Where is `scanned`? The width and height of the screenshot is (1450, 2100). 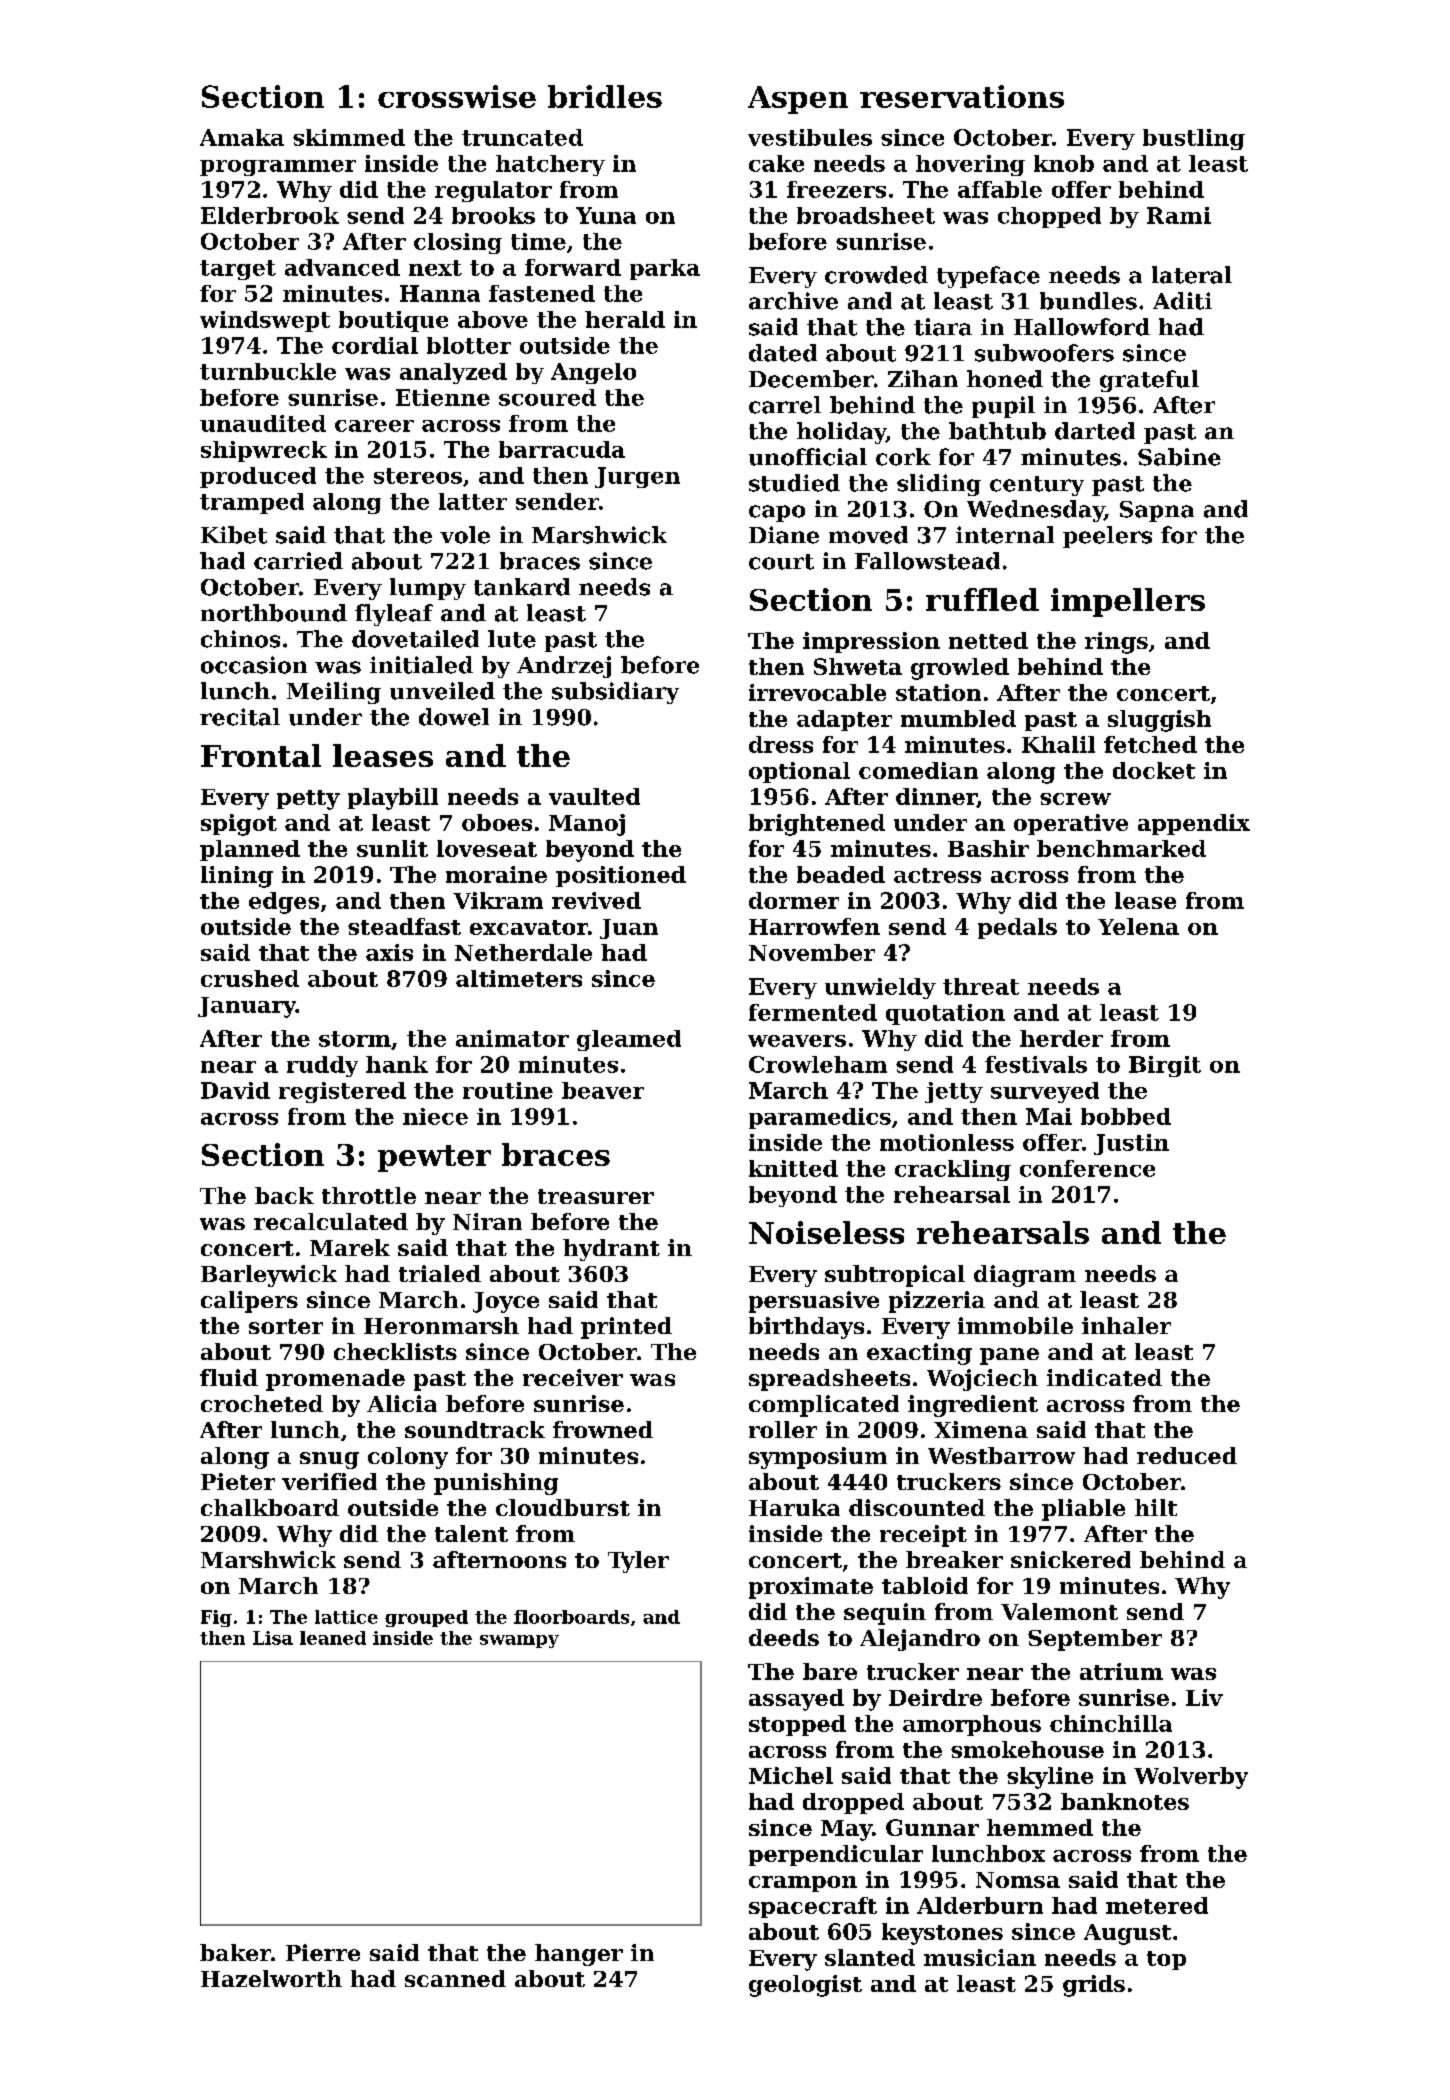
scanned is located at coordinates (455, 1978).
